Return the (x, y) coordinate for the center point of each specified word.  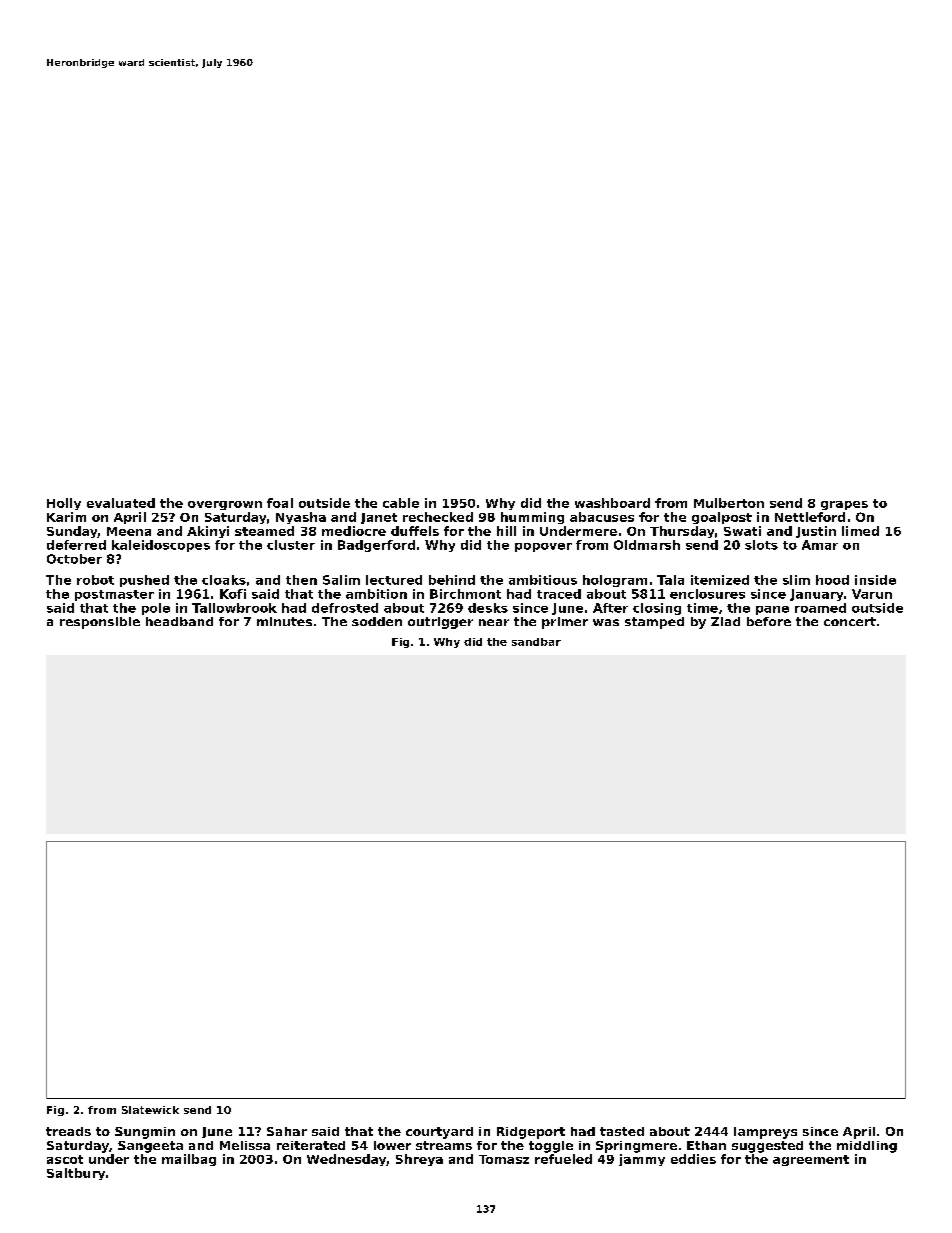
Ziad (725, 621)
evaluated (121, 503)
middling (867, 1147)
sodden (377, 621)
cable (401, 503)
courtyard (439, 1133)
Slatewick (150, 1110)
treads (68, 1131)
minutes (284, 621)
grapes (844, 505)
